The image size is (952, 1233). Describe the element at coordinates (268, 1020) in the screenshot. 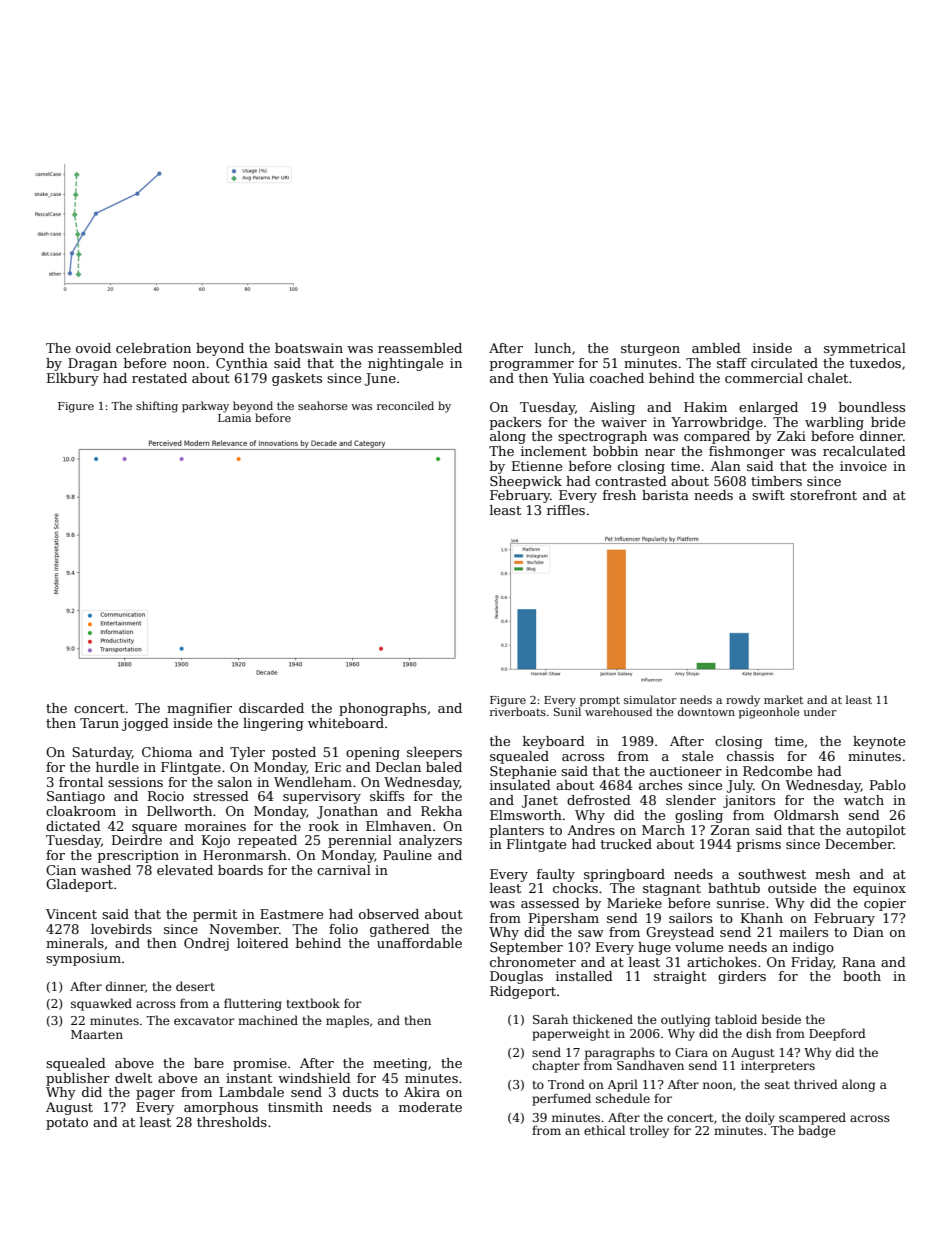

I see `machined` at that location.
